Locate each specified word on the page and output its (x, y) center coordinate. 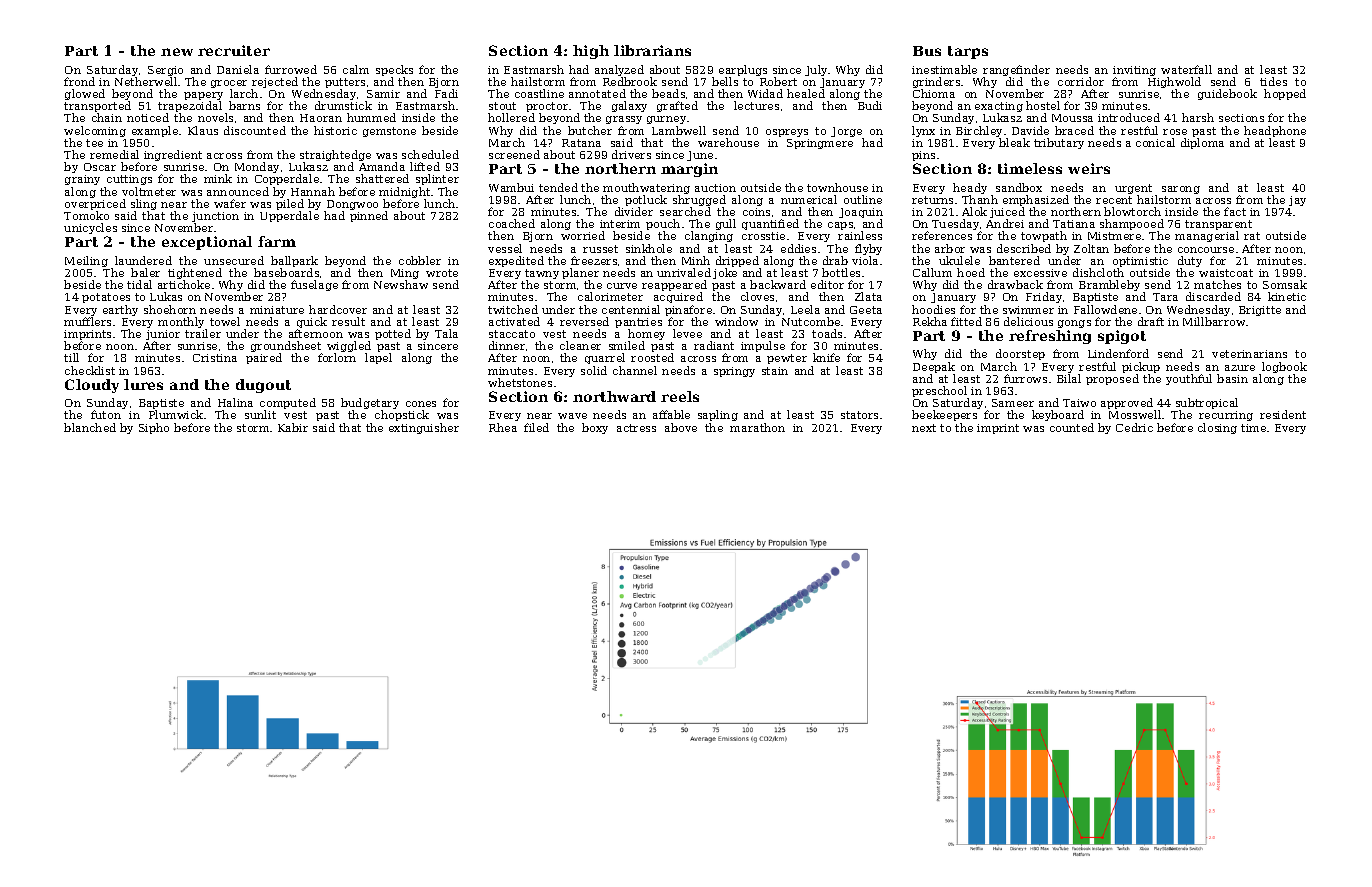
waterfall (1186, 69)
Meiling (86, 261)
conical (1155, 142)
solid (594, 370)
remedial (114, 154)
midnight (404, 192)
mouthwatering (646, 188)
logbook (1284, 367)
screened (514, 154)
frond (79, 81)
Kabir (293, 427)
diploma (1202, 143)
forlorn (337, 358)
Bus (927, 51)
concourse (1206, 250)
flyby (868, 249)
